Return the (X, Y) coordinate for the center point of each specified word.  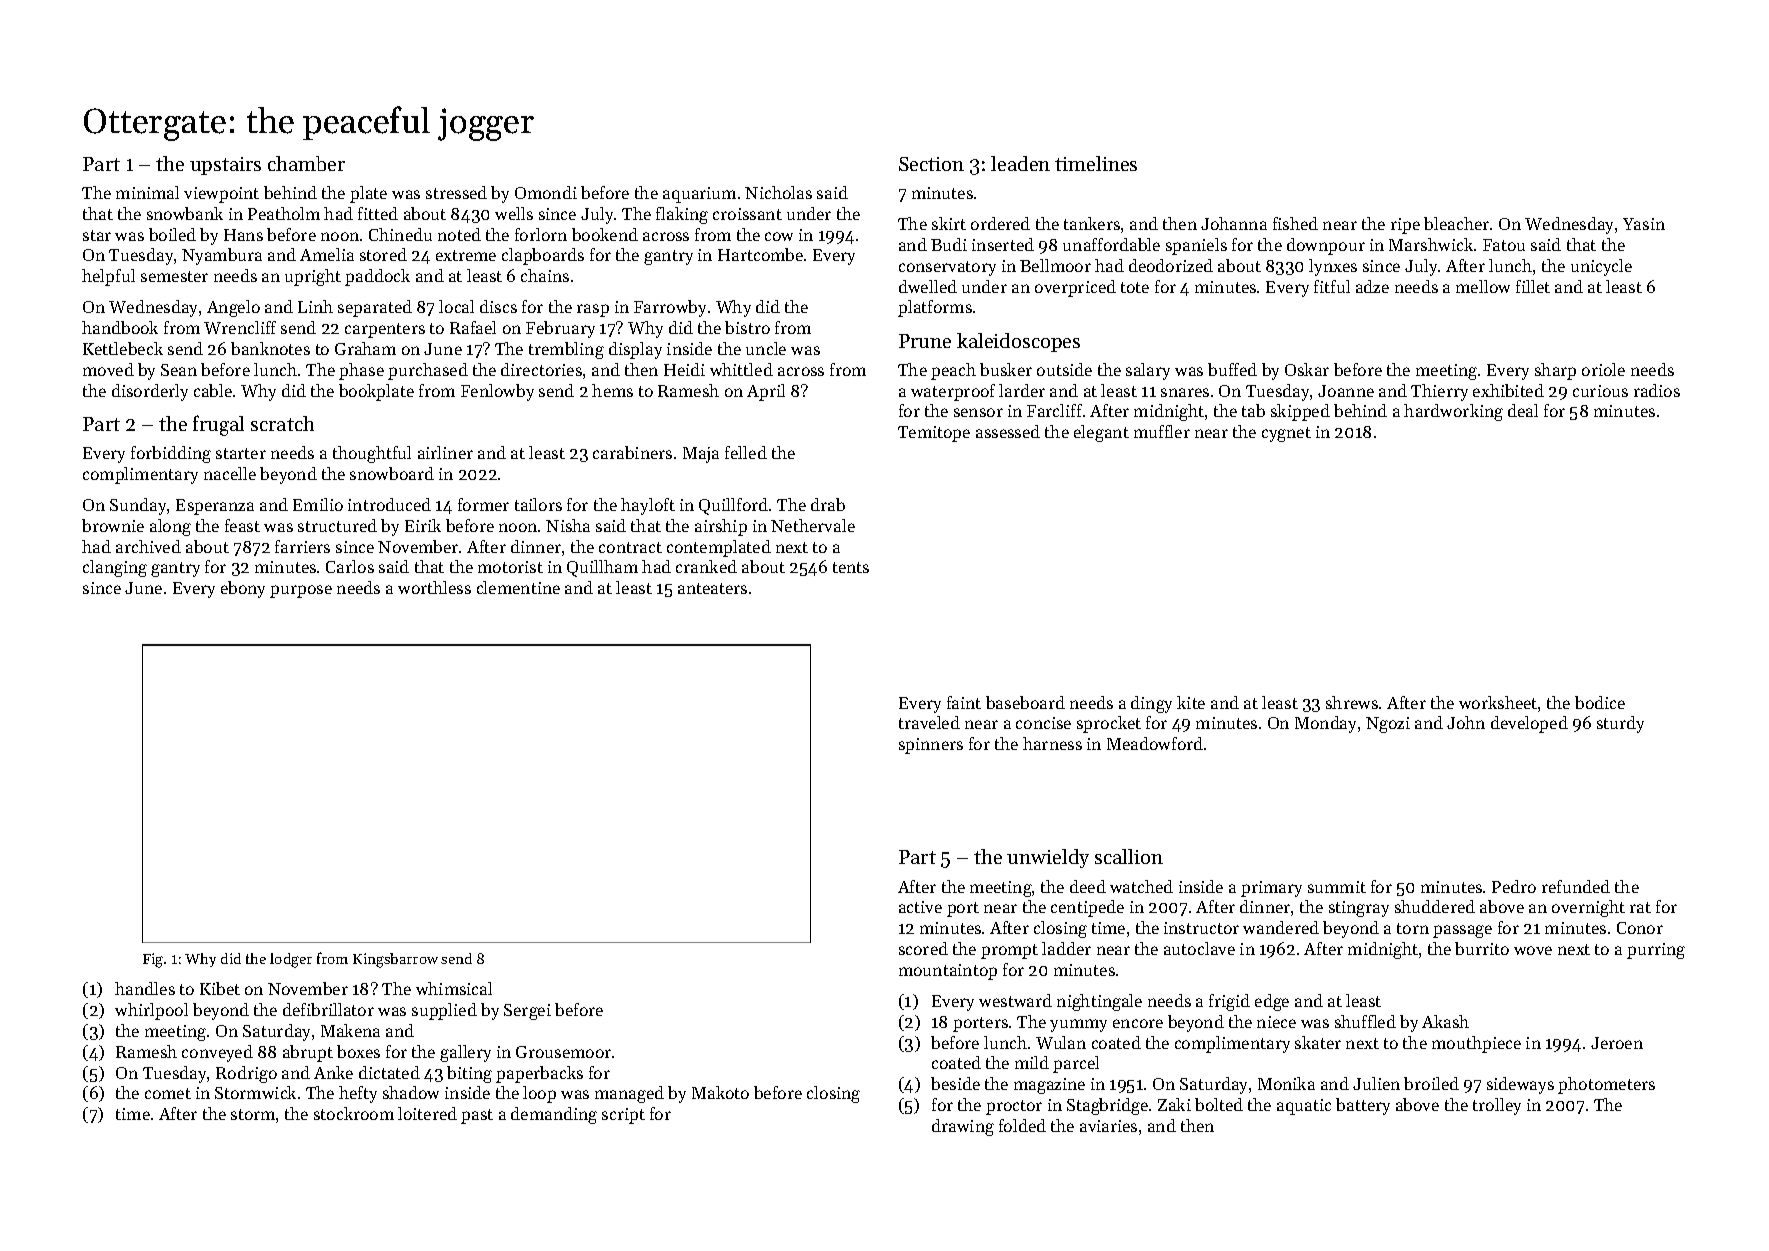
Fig (153, 960)
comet (168, 1093)
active (920, 907)
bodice (1600, 702)
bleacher (1456, 223)
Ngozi (1388, 725)
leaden (1020, 163)
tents (851, 567)
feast (242, 525)
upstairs (225, 166)
